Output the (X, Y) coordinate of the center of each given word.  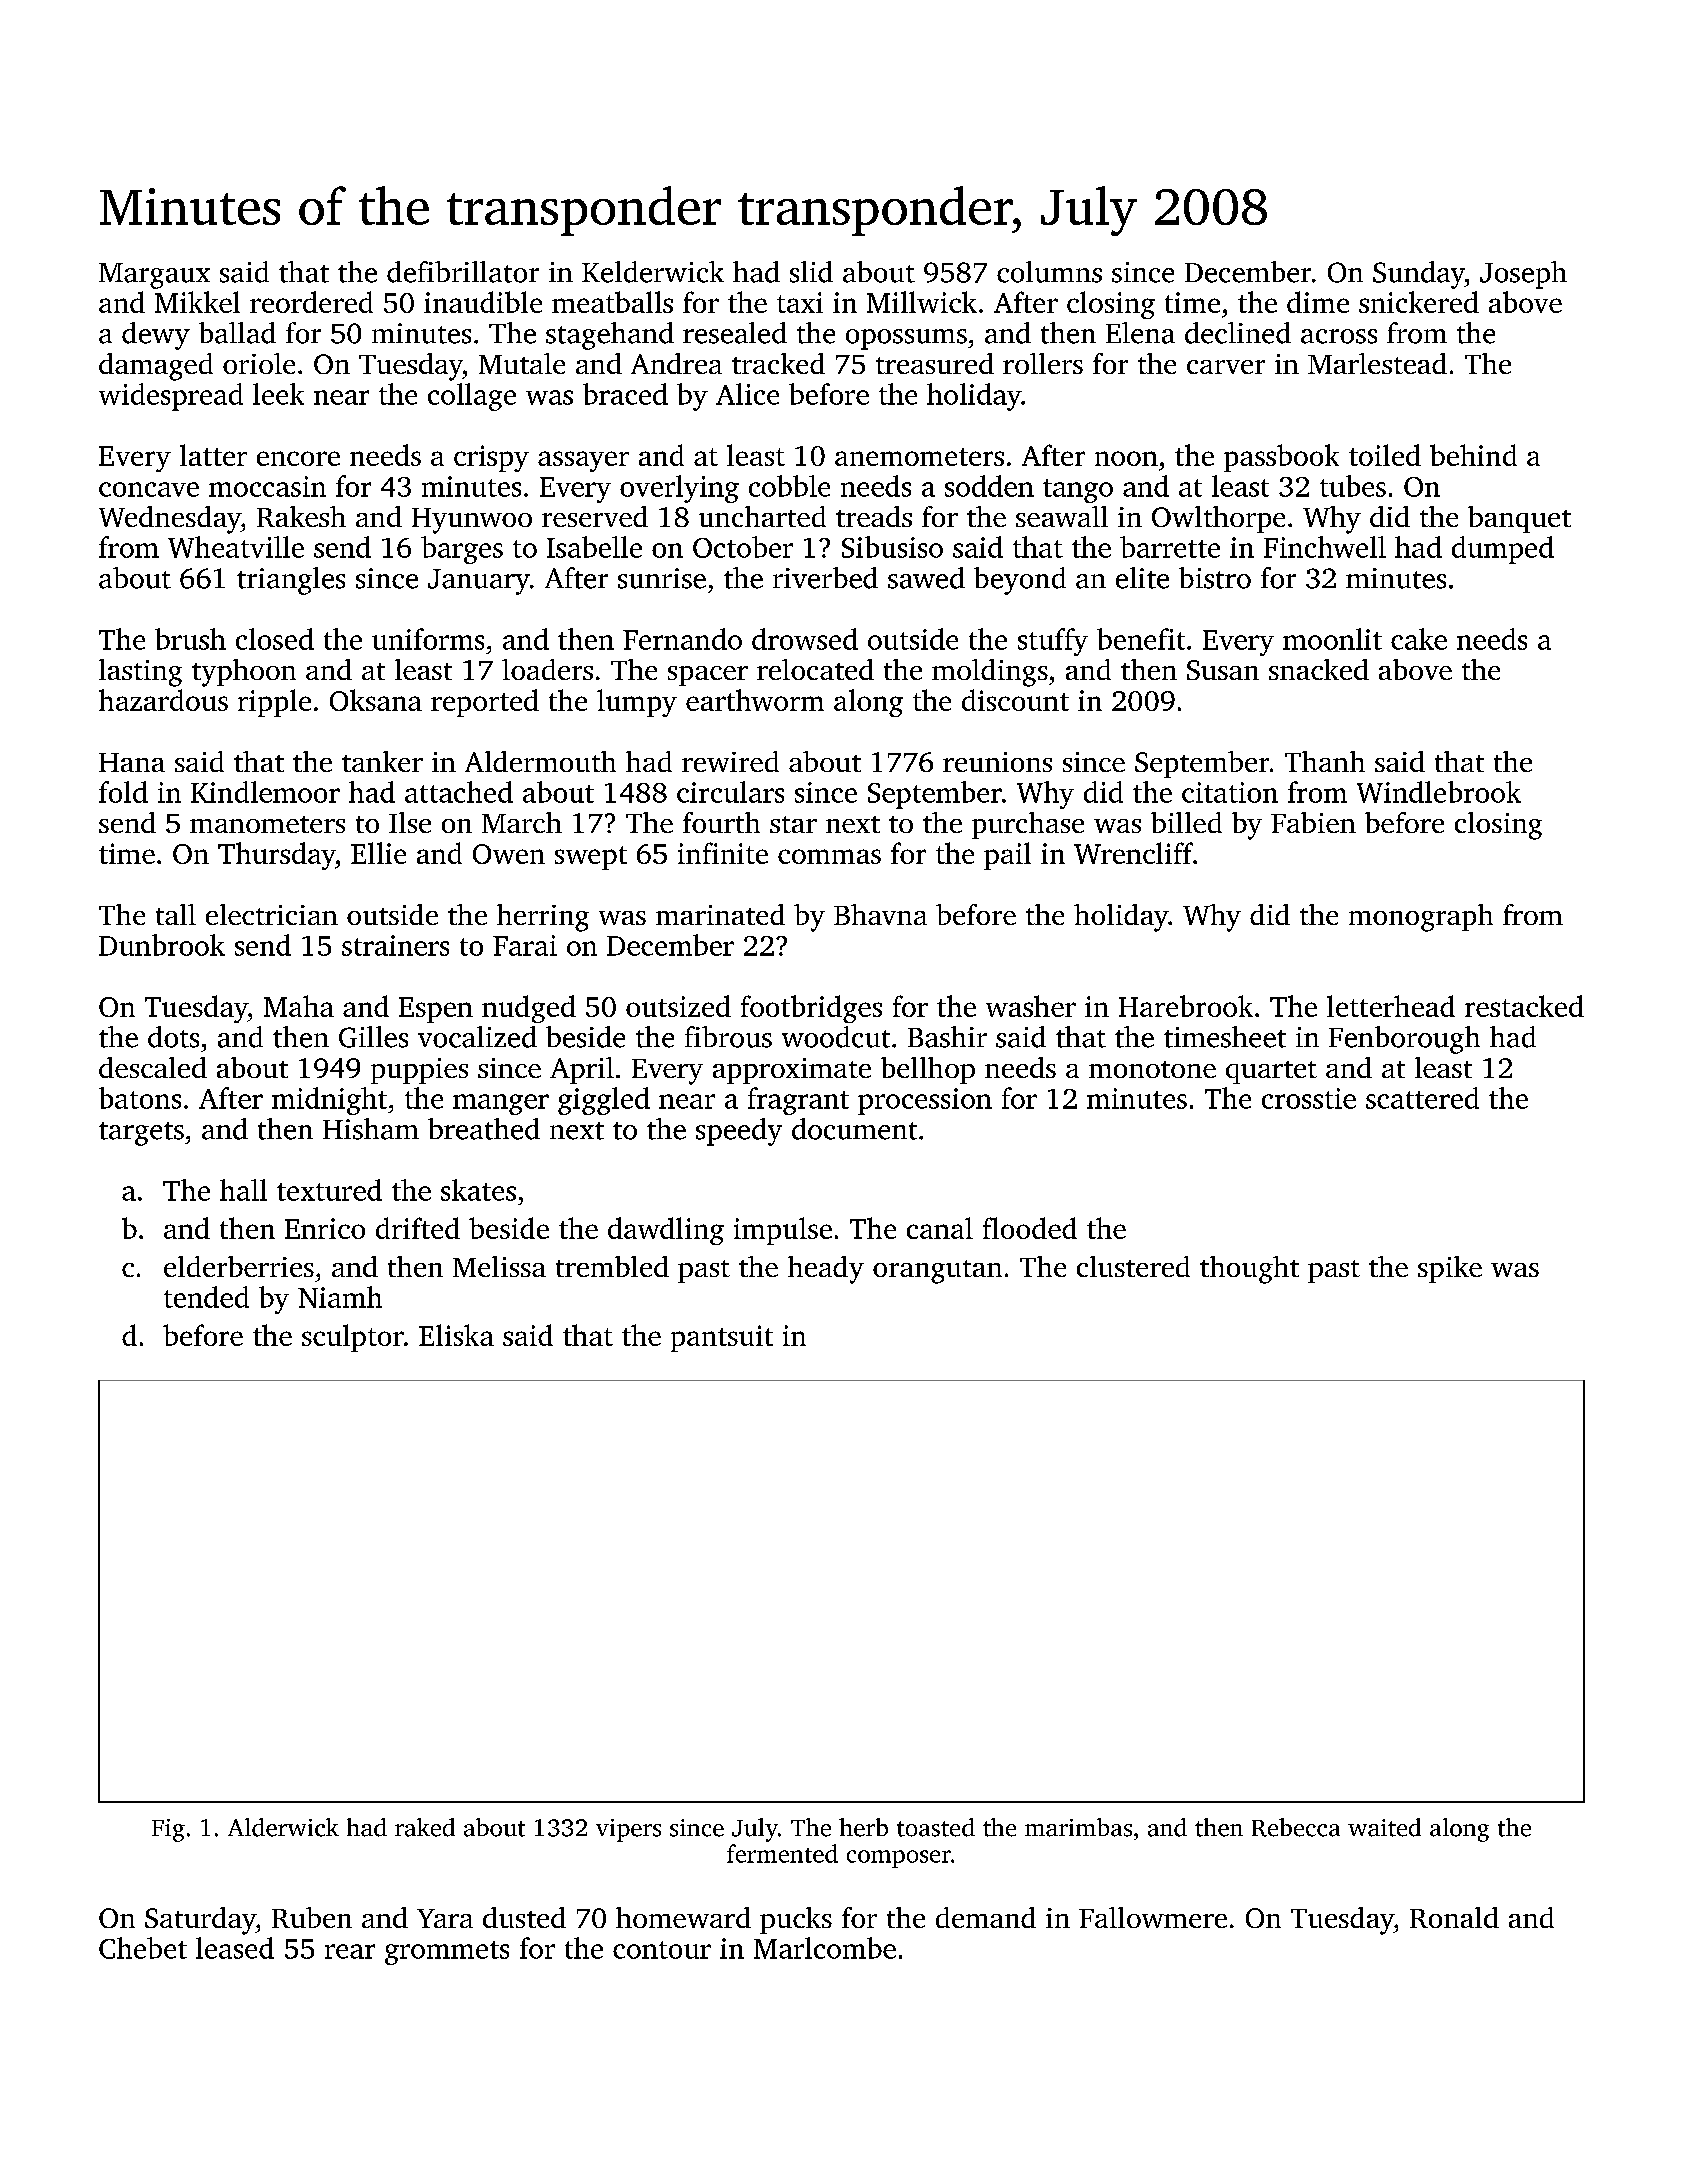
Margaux (154, 276)
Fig (168, 1830)
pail (1007, 856)
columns (1049, 272)
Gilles (373, 1037)
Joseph (1523, 275)
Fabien (1313, 822)
